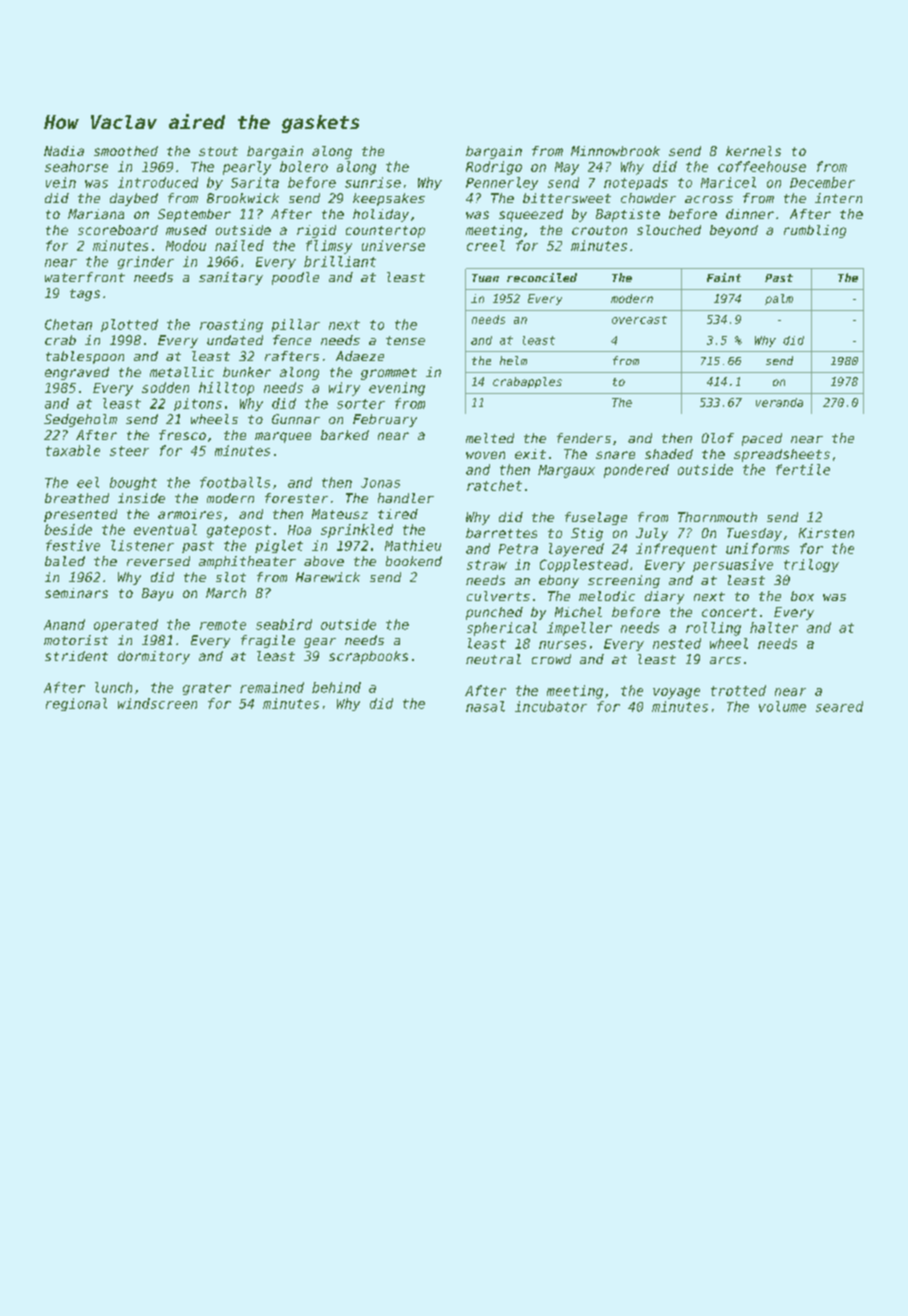  I want to click on tense, so click(405, 340).
